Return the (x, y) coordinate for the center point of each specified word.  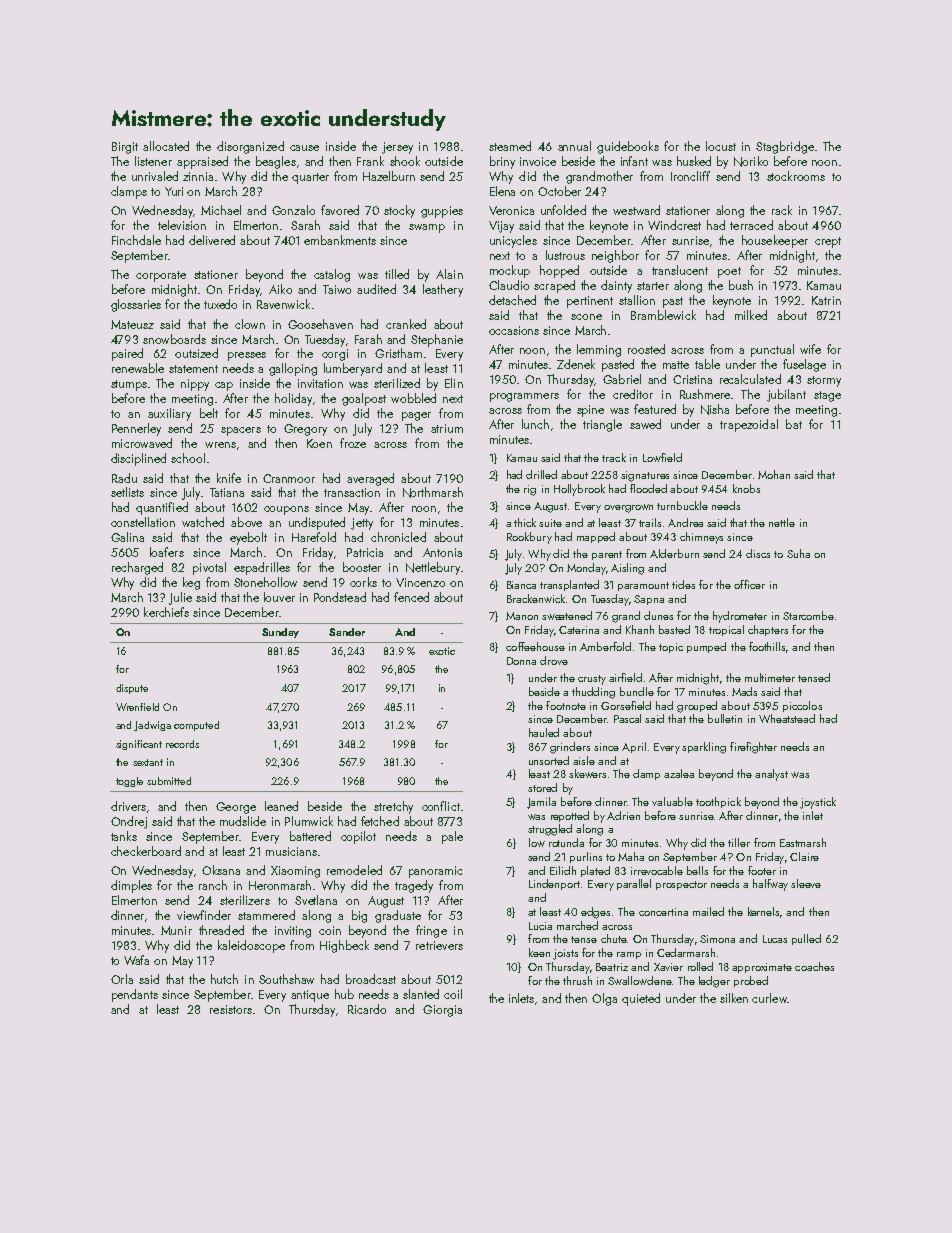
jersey (397, 148)
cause (304, 148)
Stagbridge (785, 147)
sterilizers (245, 900)
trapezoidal (749, 425)
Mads (744, 691)
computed (196, 726)
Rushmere (705, 394)
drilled (541, 474)
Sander (347, 632)
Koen (319, 443)
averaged (370, 479)
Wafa (136, 960)
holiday (293, 399)
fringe (431, 931)
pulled (806, 939)
